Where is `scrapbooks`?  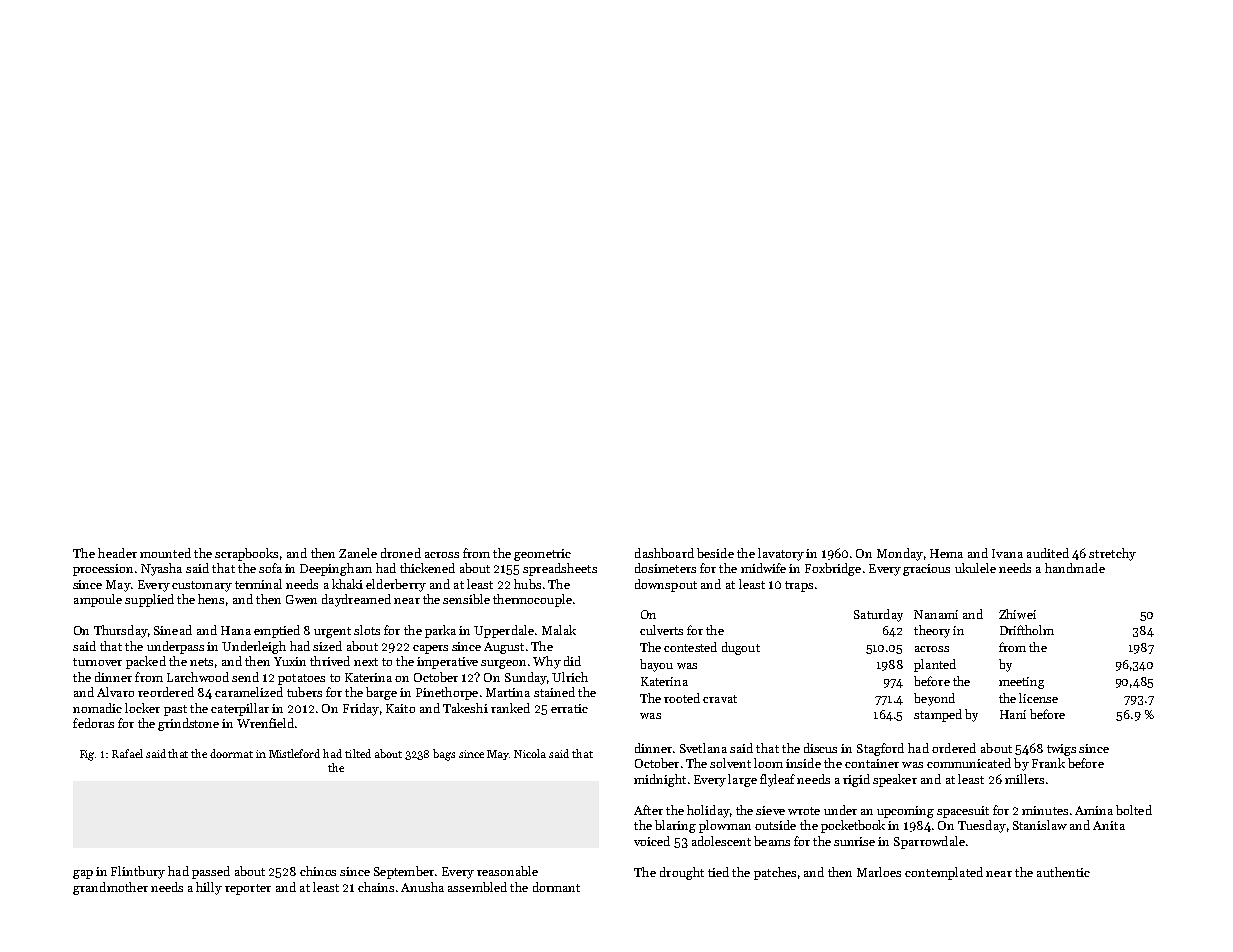
scrapbooks is located at coordinates (246, 554).
